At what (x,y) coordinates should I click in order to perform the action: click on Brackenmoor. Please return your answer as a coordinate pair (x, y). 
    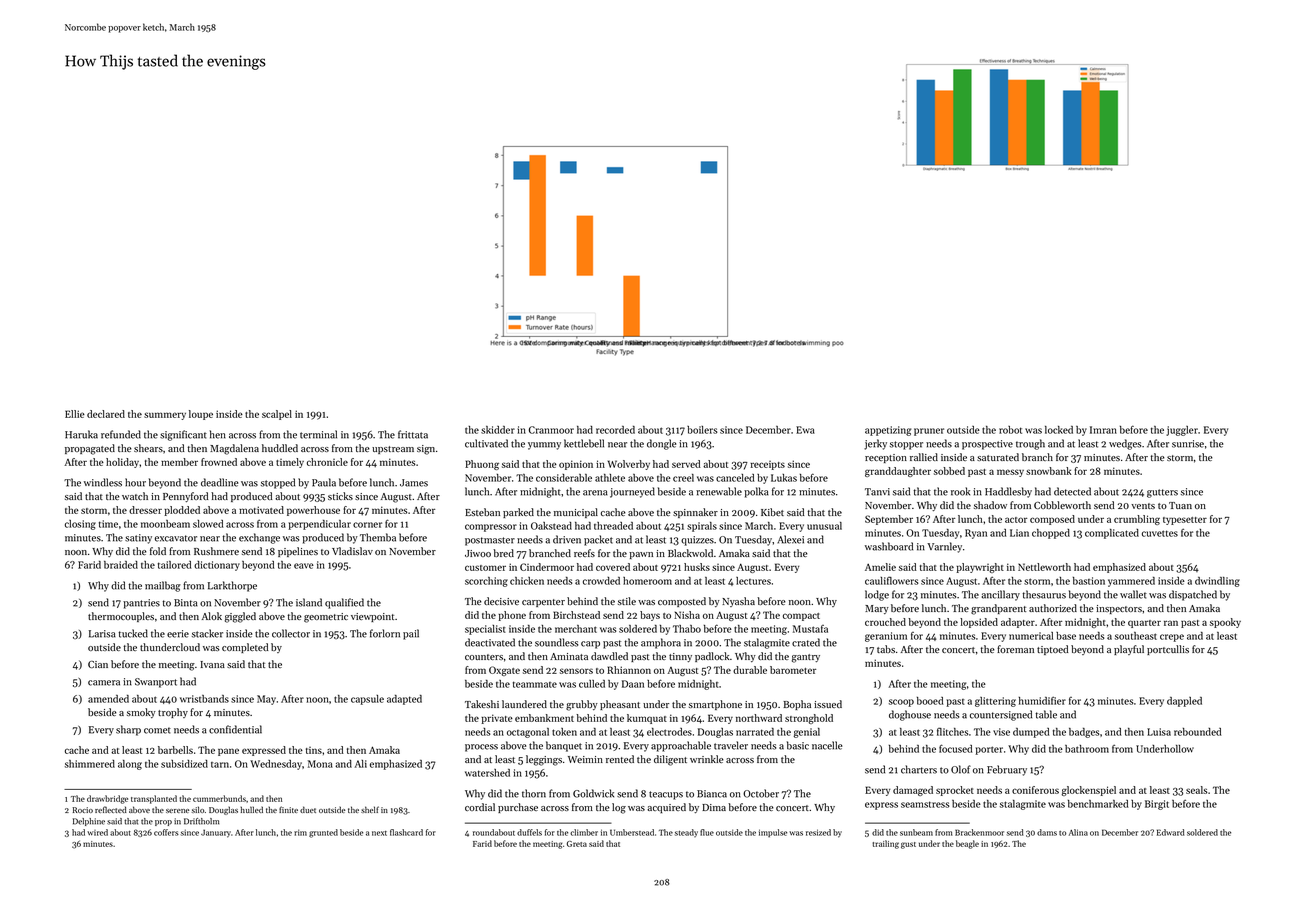
    Looking at the image, I should click on (979, 832).
